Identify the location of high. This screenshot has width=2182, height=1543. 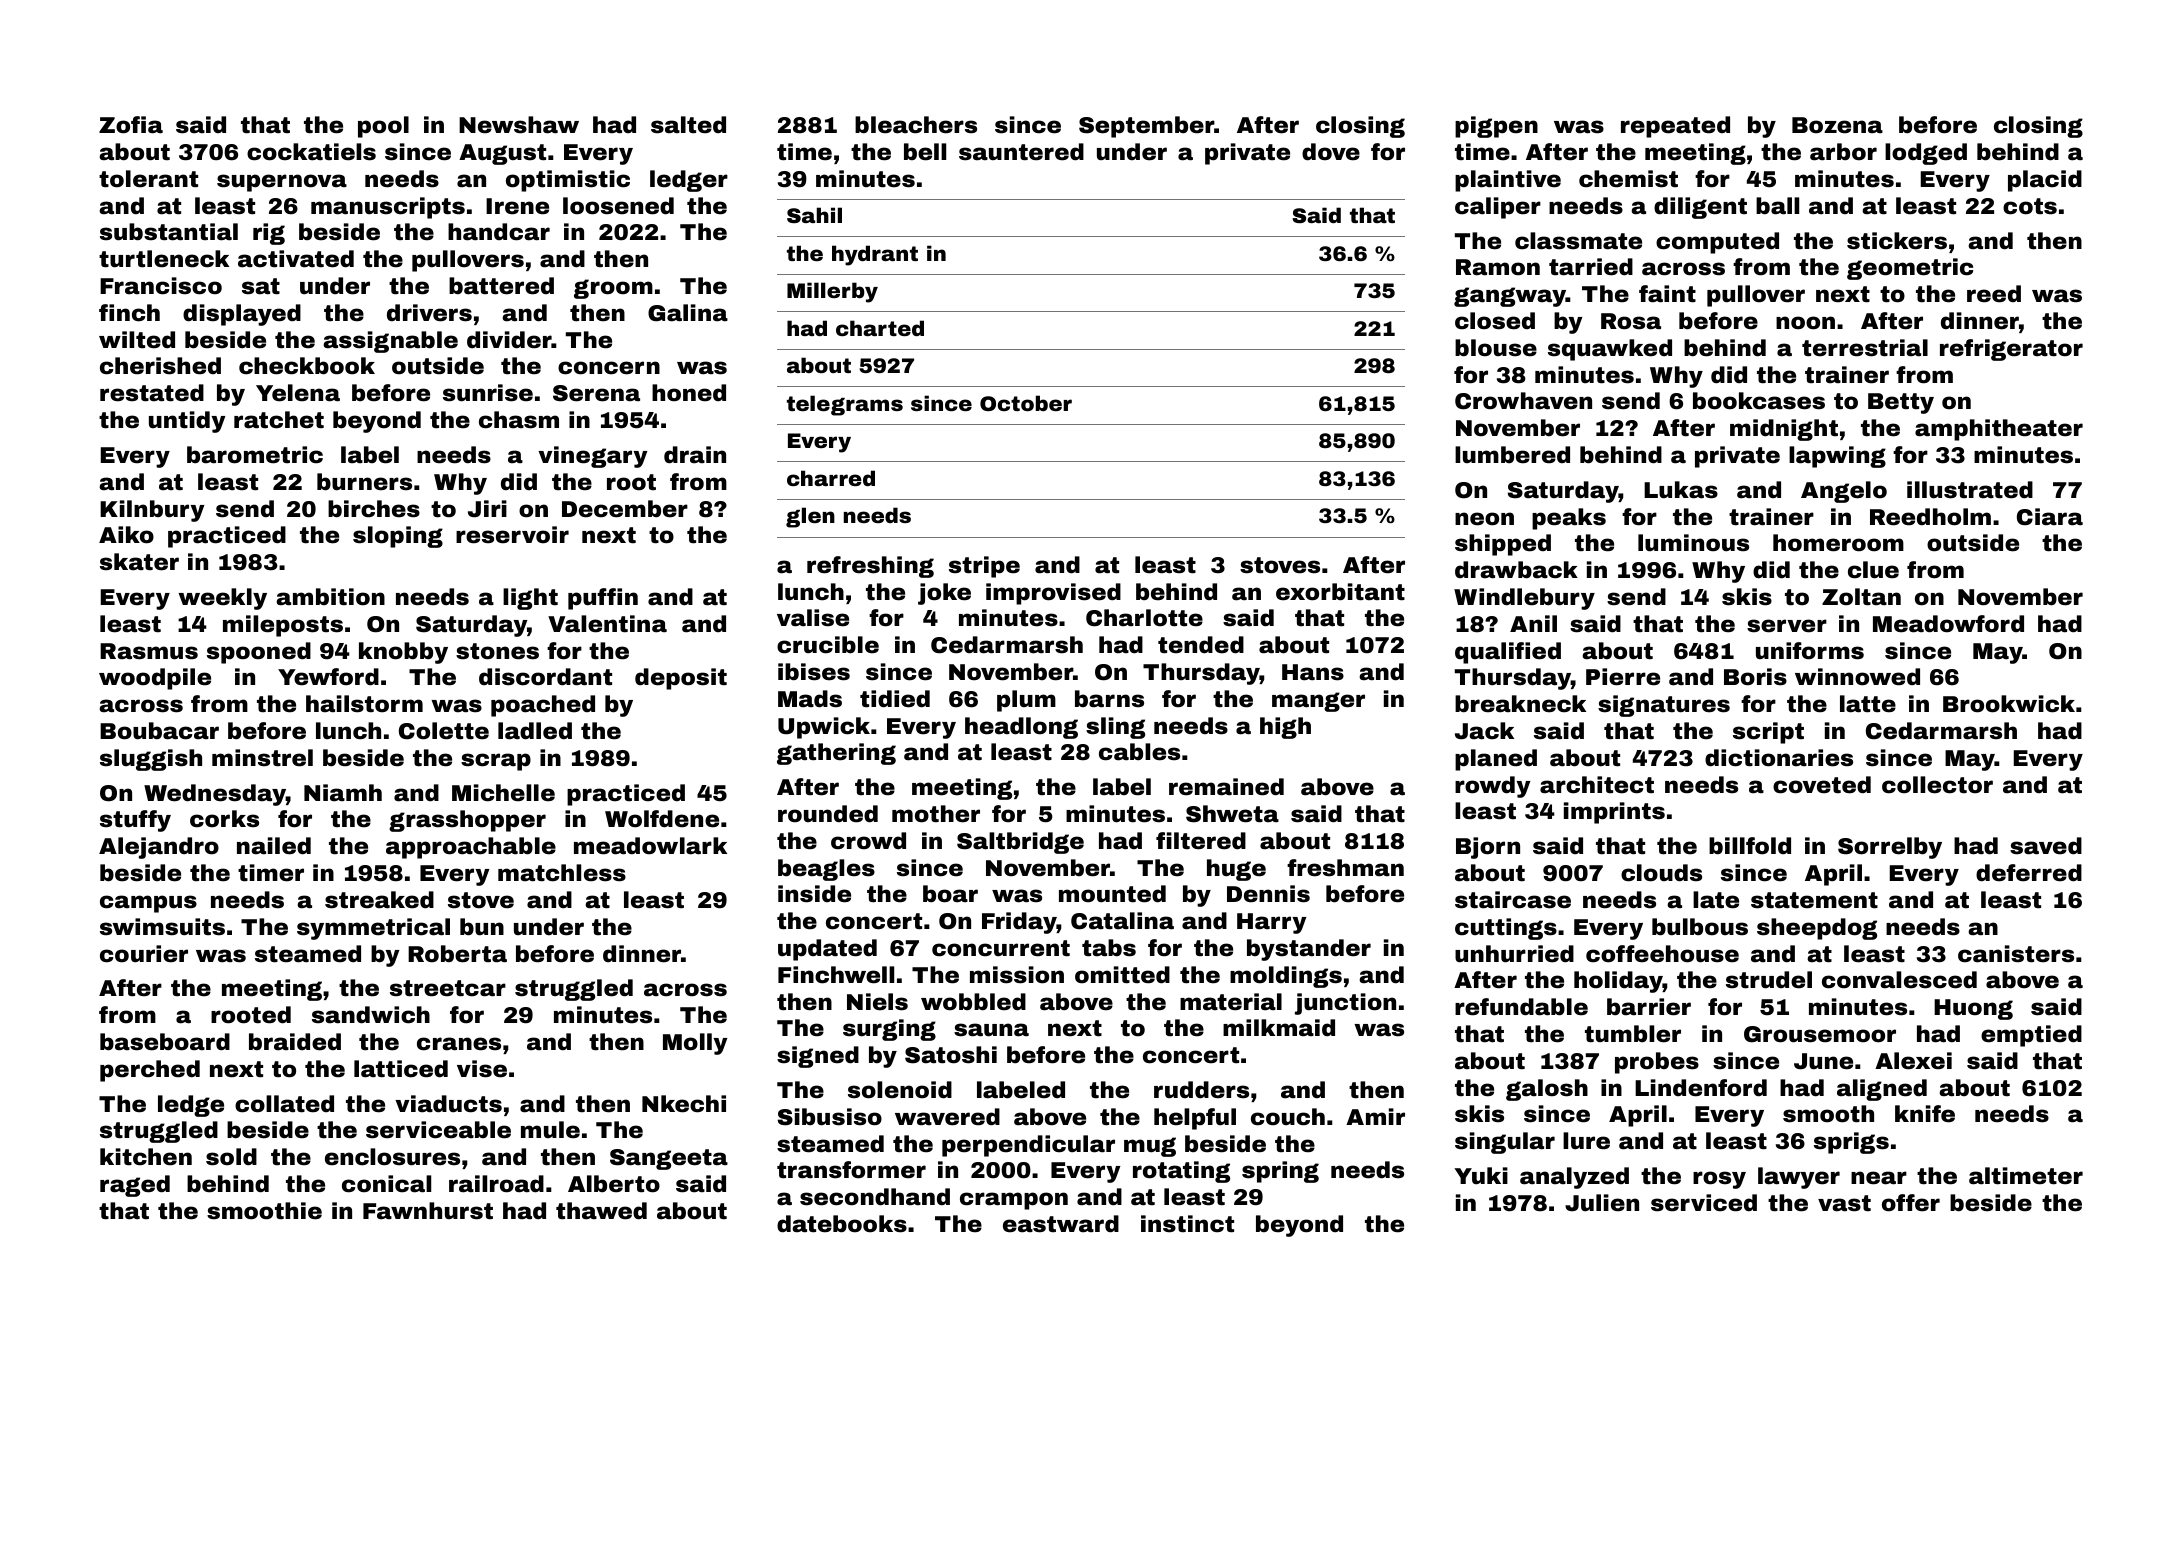
(1285, 728).
